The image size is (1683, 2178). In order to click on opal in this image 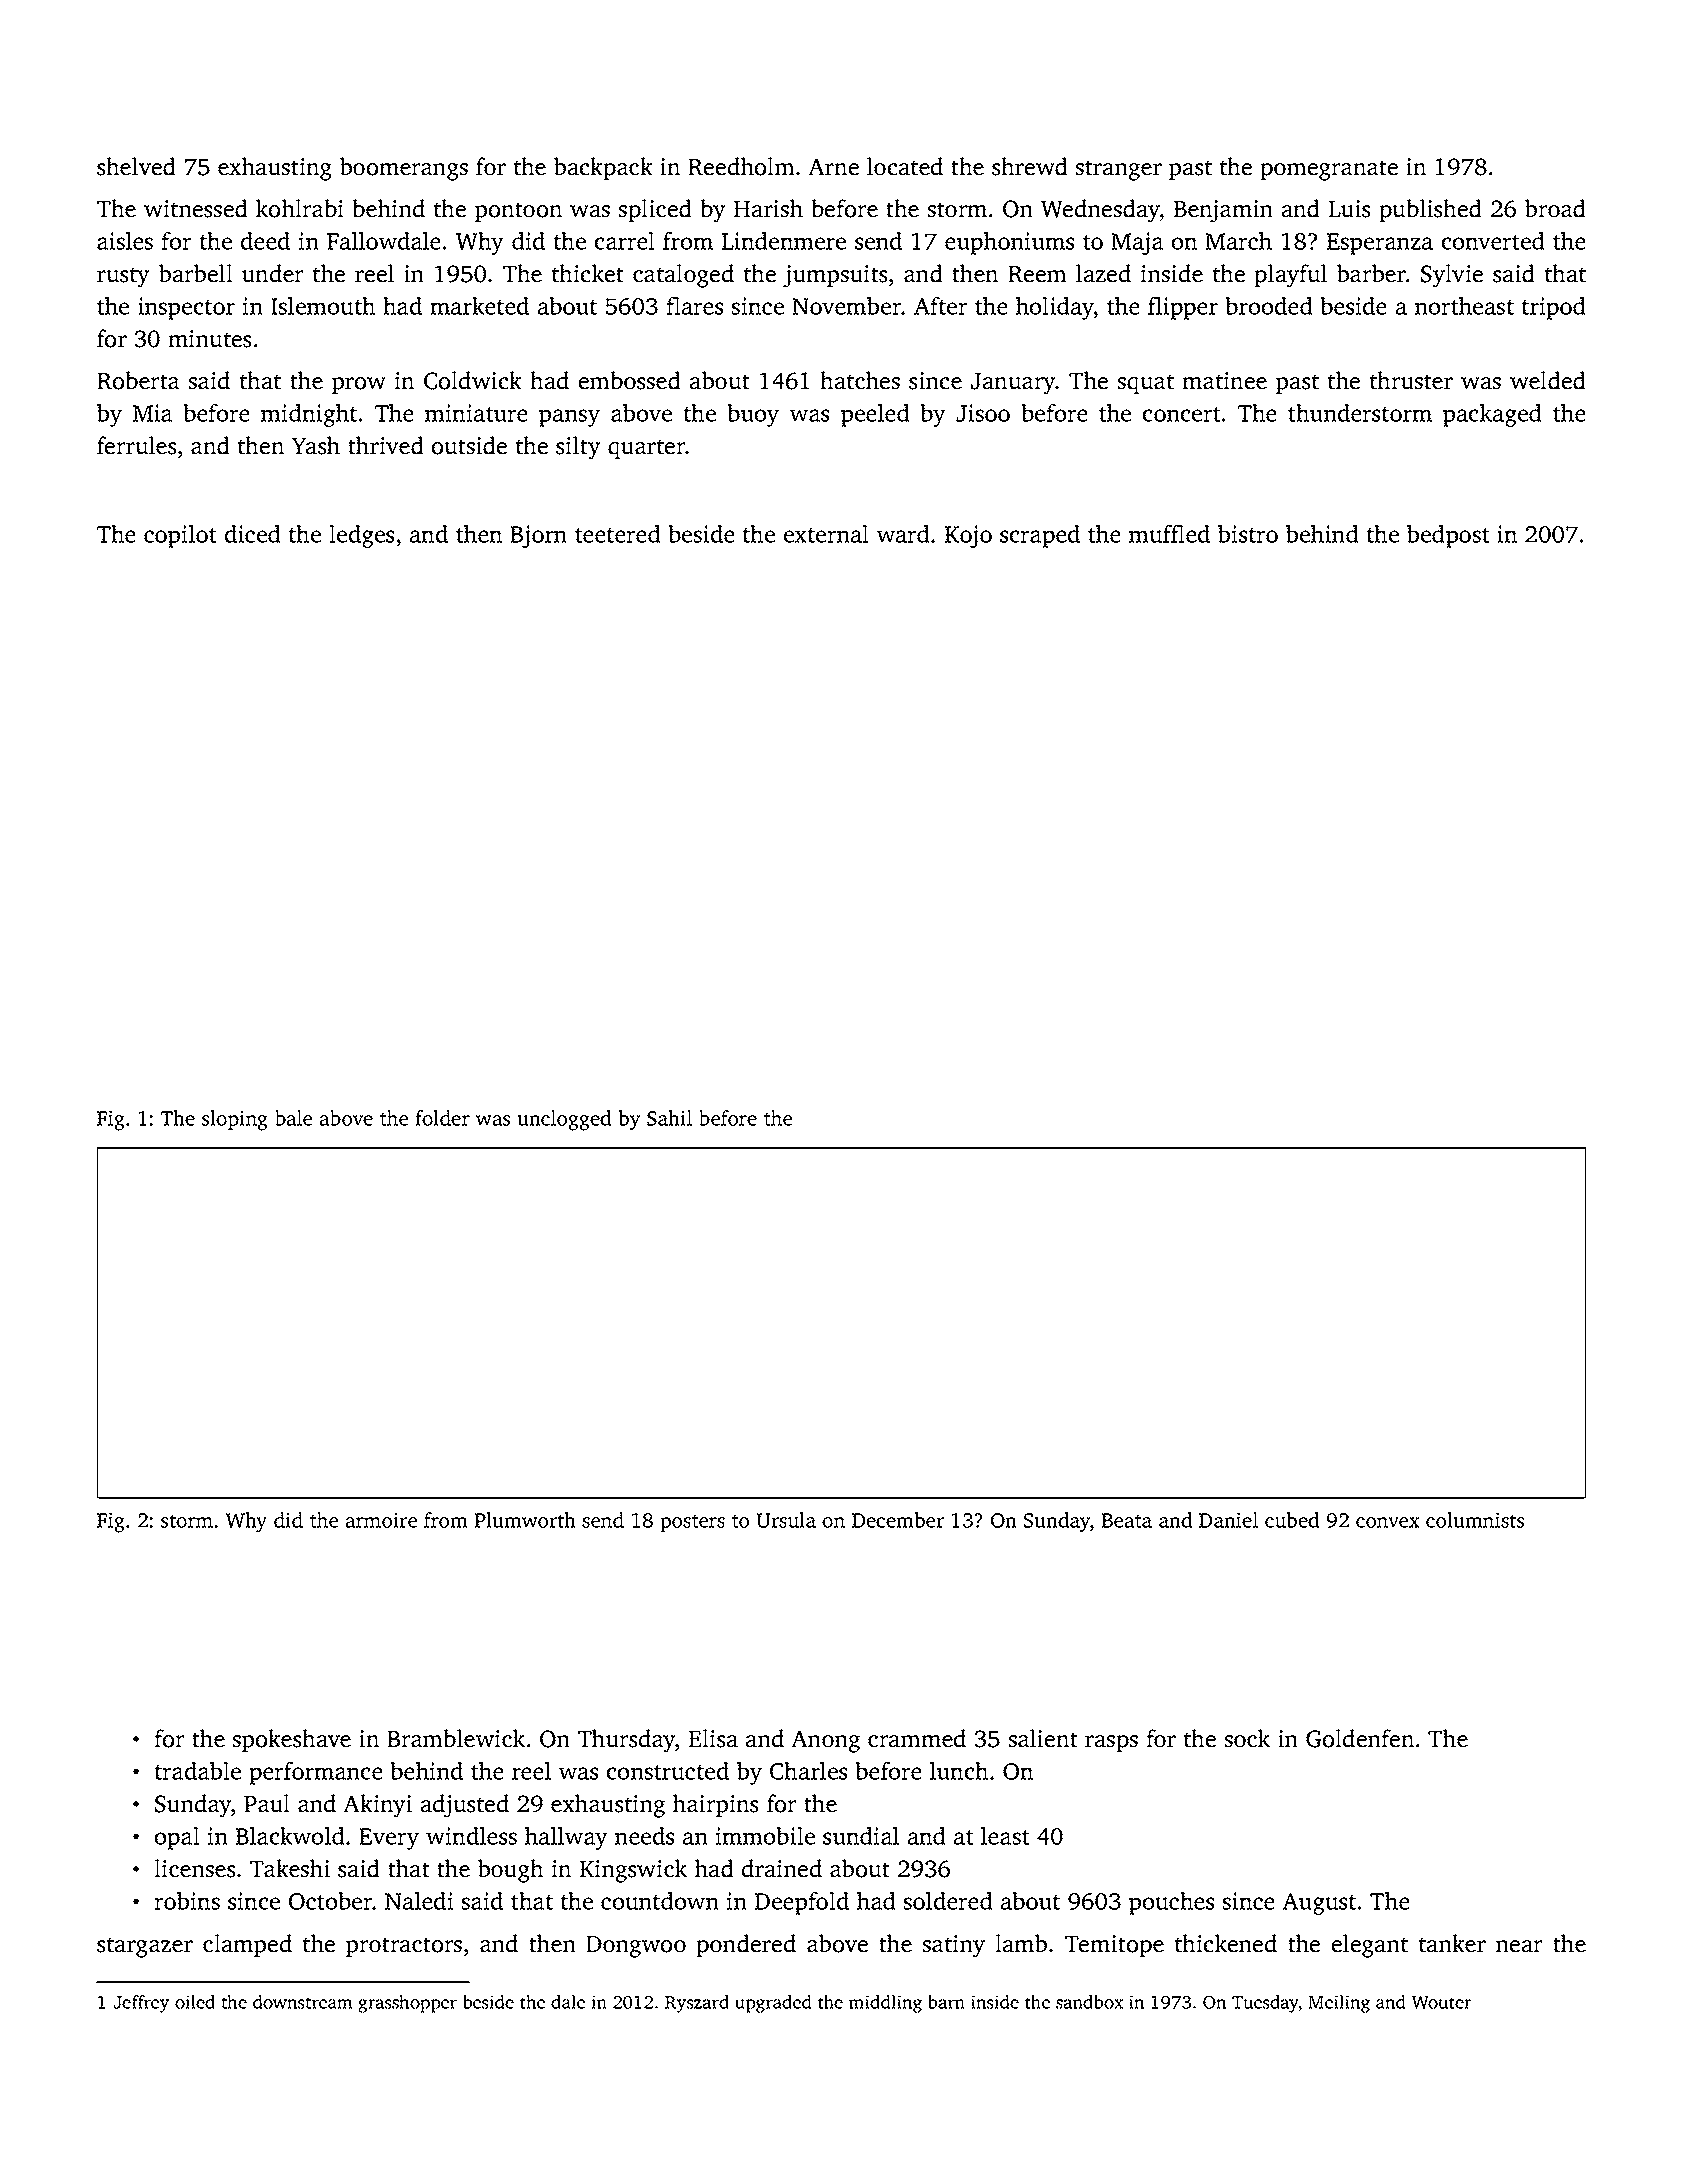, I will do `click(177, 1838)`.
